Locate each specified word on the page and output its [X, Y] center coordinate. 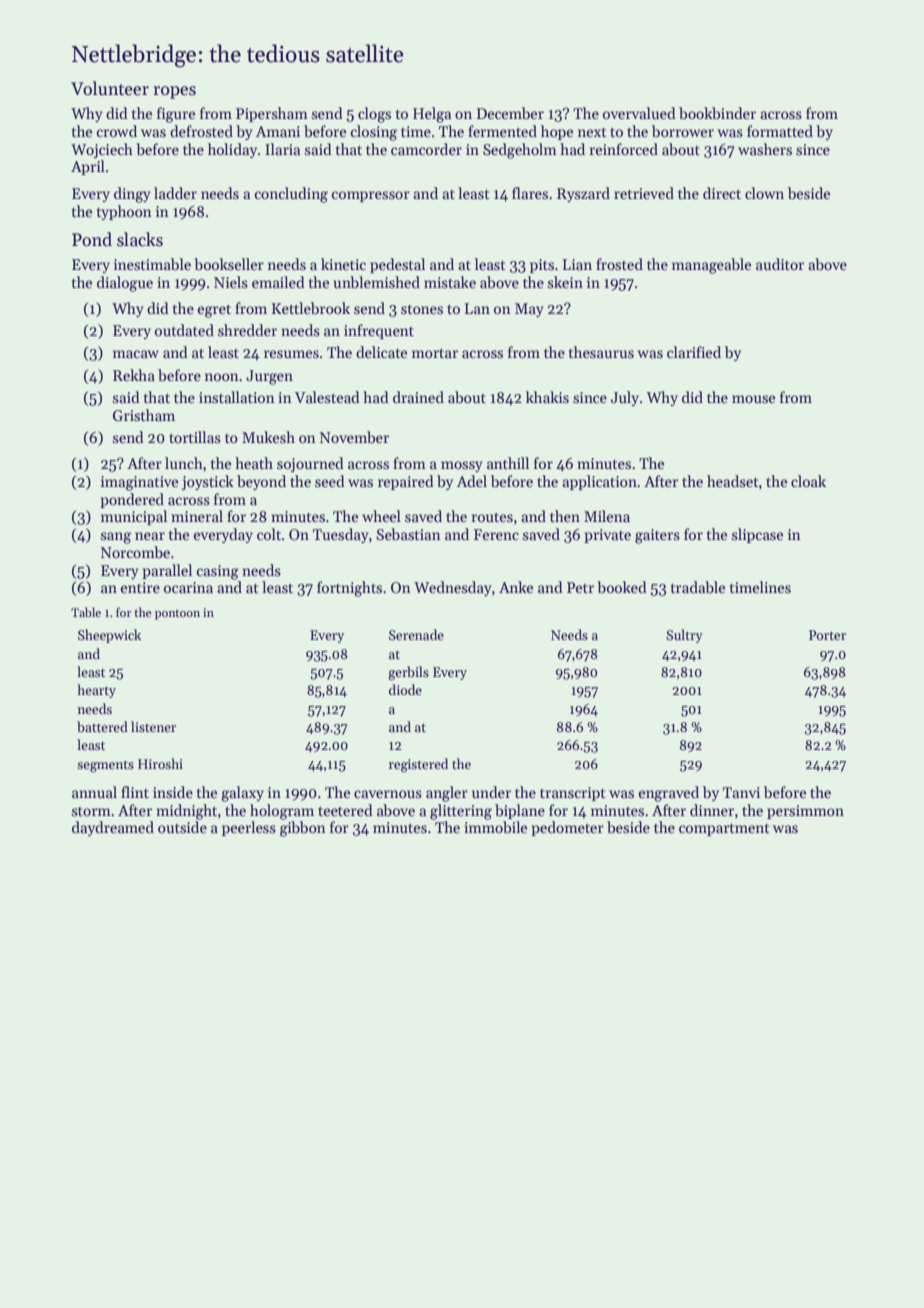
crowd [117, 131]
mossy [461, 466]
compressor [371, 196]
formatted [780, 131]
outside [182, 827]
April [88, 167]
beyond [261, 482]
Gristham [144, 415]
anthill [508, 463]
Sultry [684, 636]
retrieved [644, 193]
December [510, 113]
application [599, 482]
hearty [96, 691]
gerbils [408, 673]
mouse [753, 399]
